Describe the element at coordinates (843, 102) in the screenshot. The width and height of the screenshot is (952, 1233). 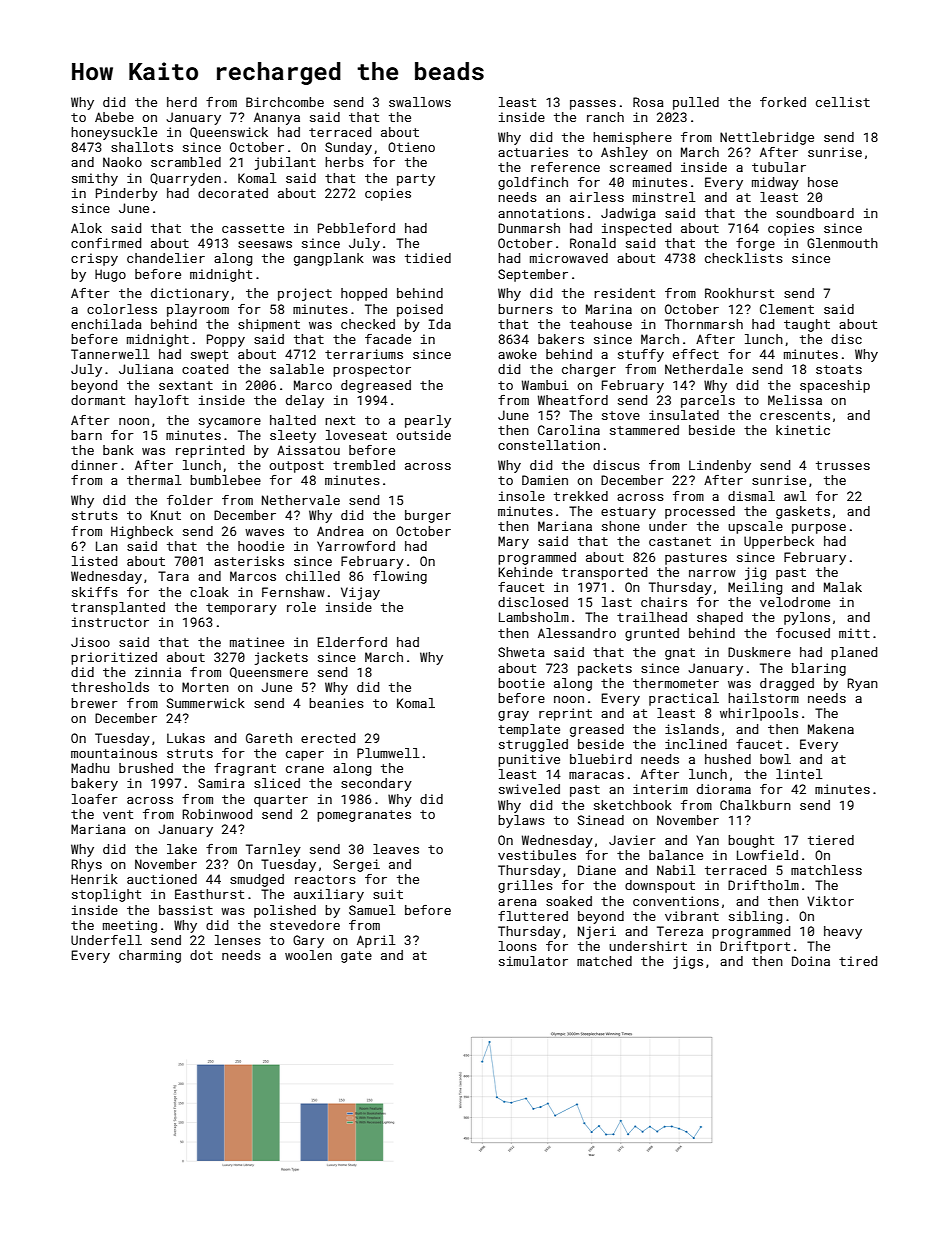
I see `cellist` at that location.
